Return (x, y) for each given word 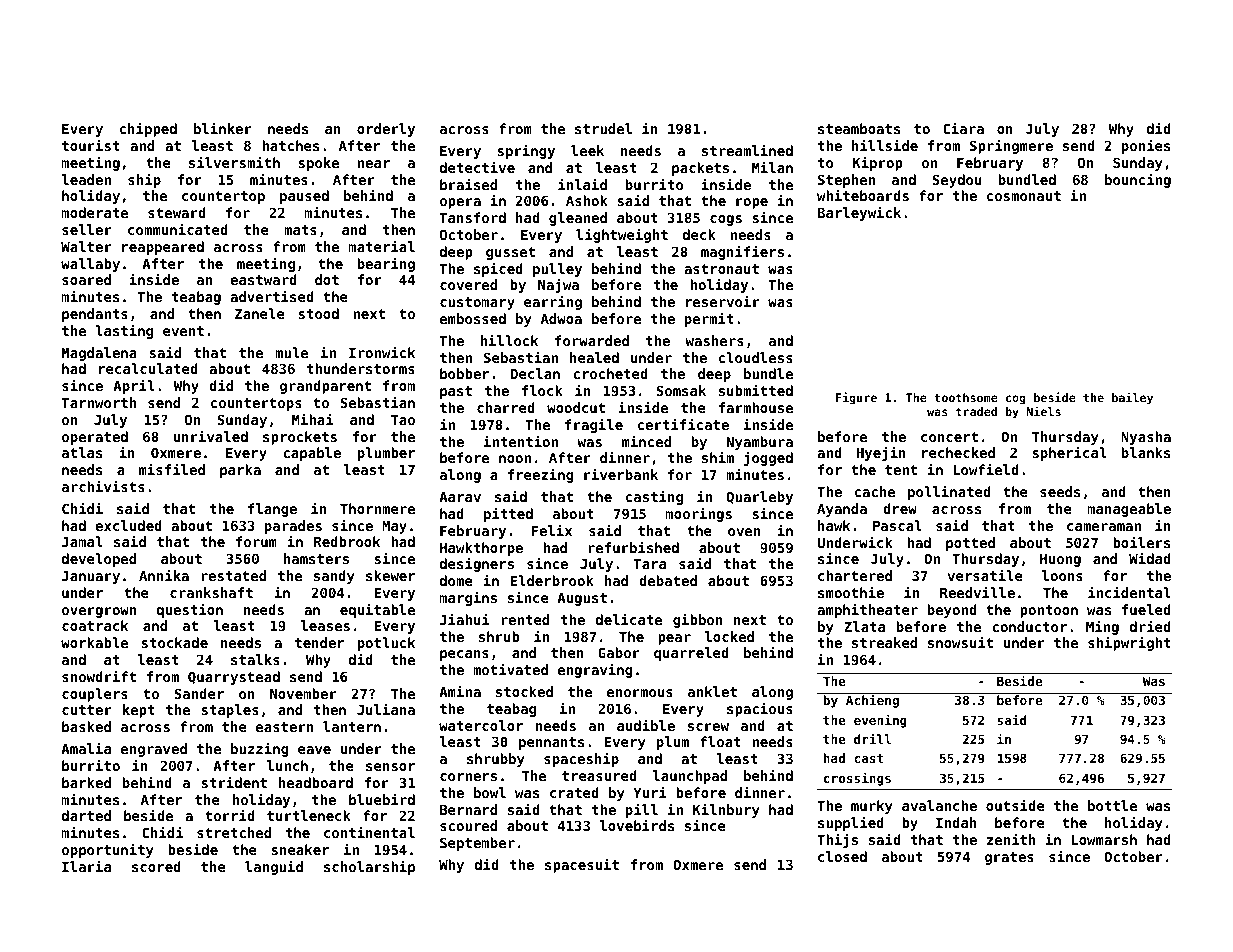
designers (477, 564)
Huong (1060, 560)
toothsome (966, 397)
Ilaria (86, 866)
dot (327, 279)
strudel (603, 128)
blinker (223, 128)
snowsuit (960, 642)
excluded (128, 525)
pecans (464, 655)
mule (291, 352)
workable (94, 642)
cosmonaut (1024, 196)
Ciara (963, 128)
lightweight (622, 235)
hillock (509, 340)
